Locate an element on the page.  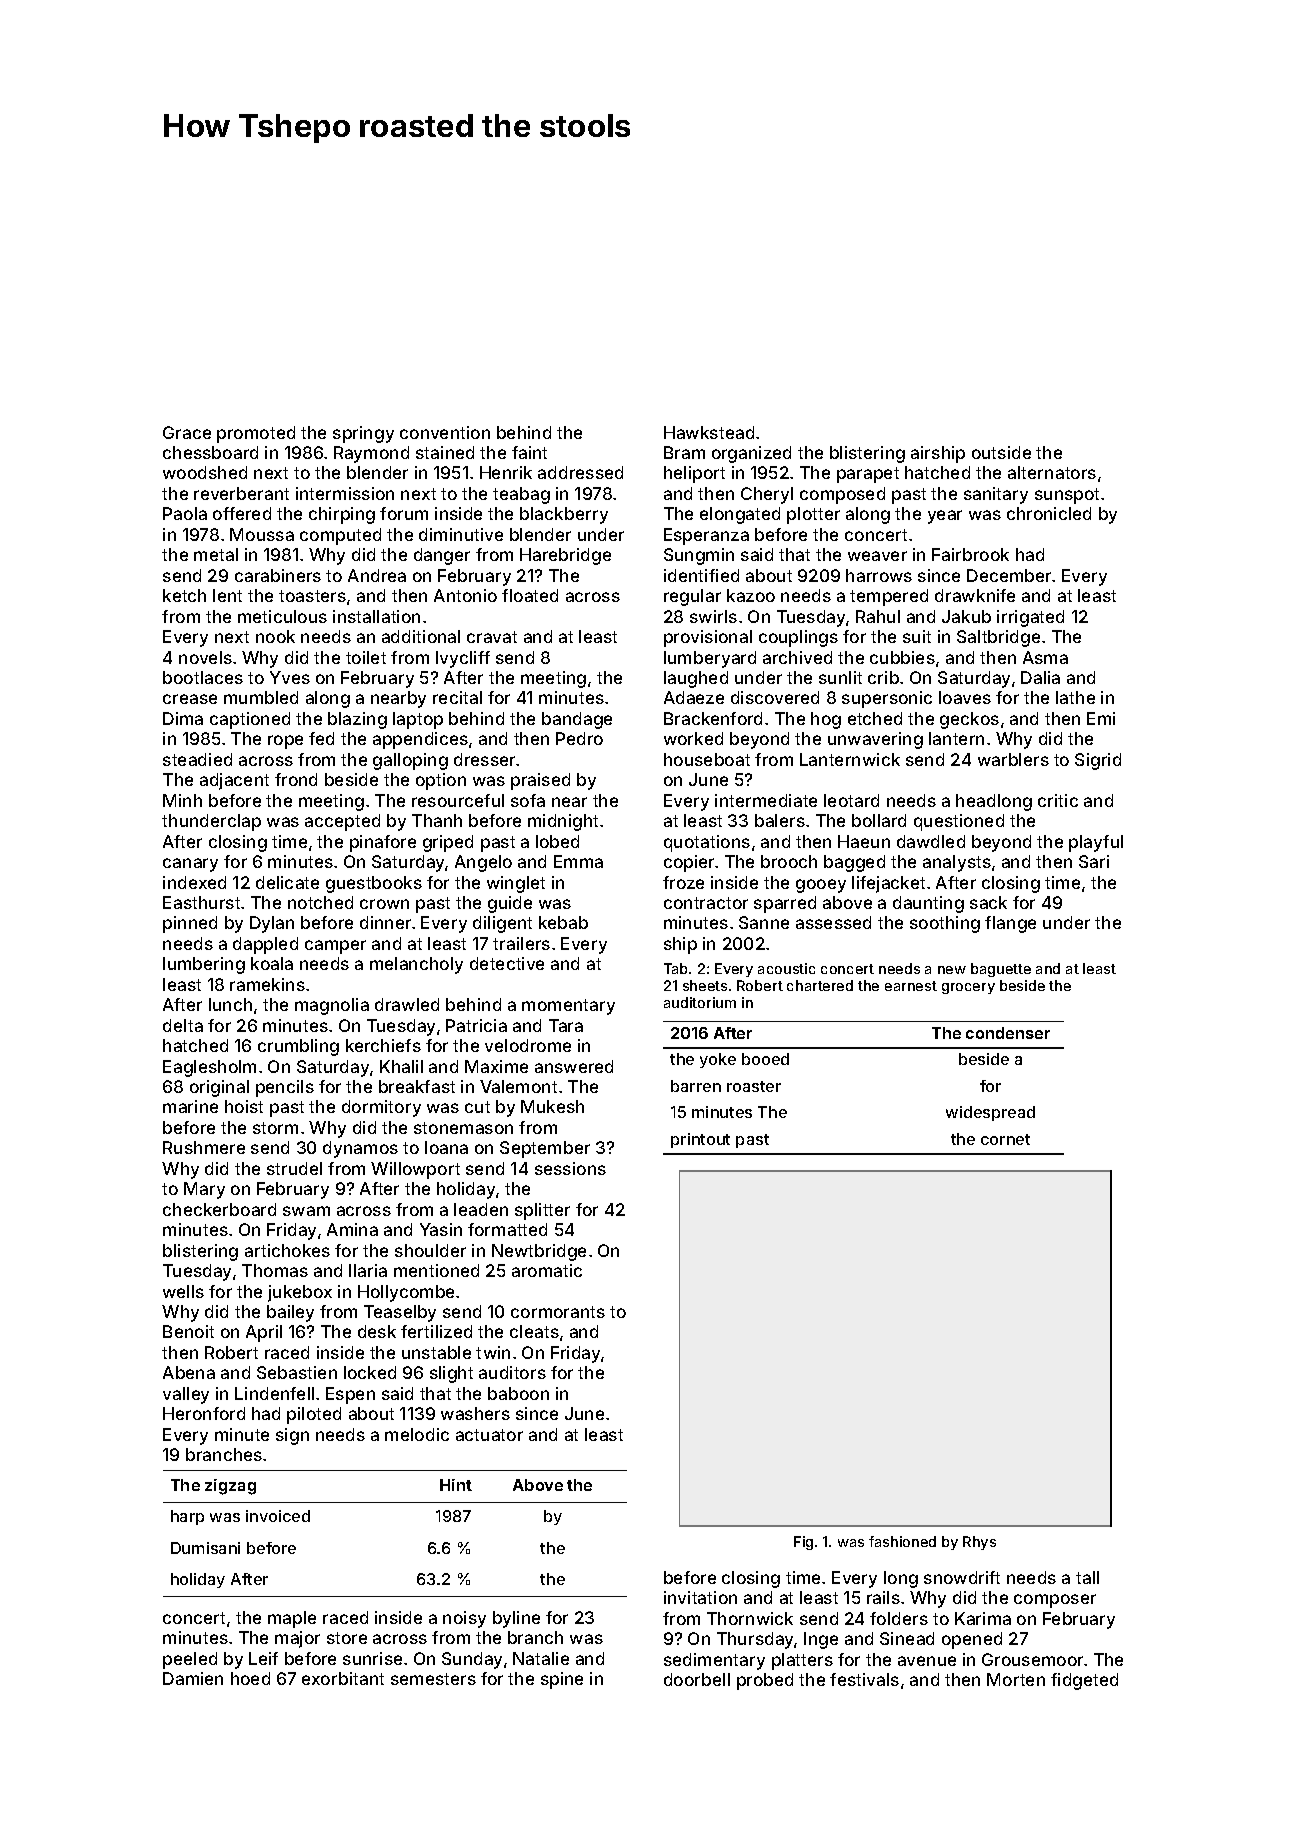
dawdled is located at coordinates (931, 841).
